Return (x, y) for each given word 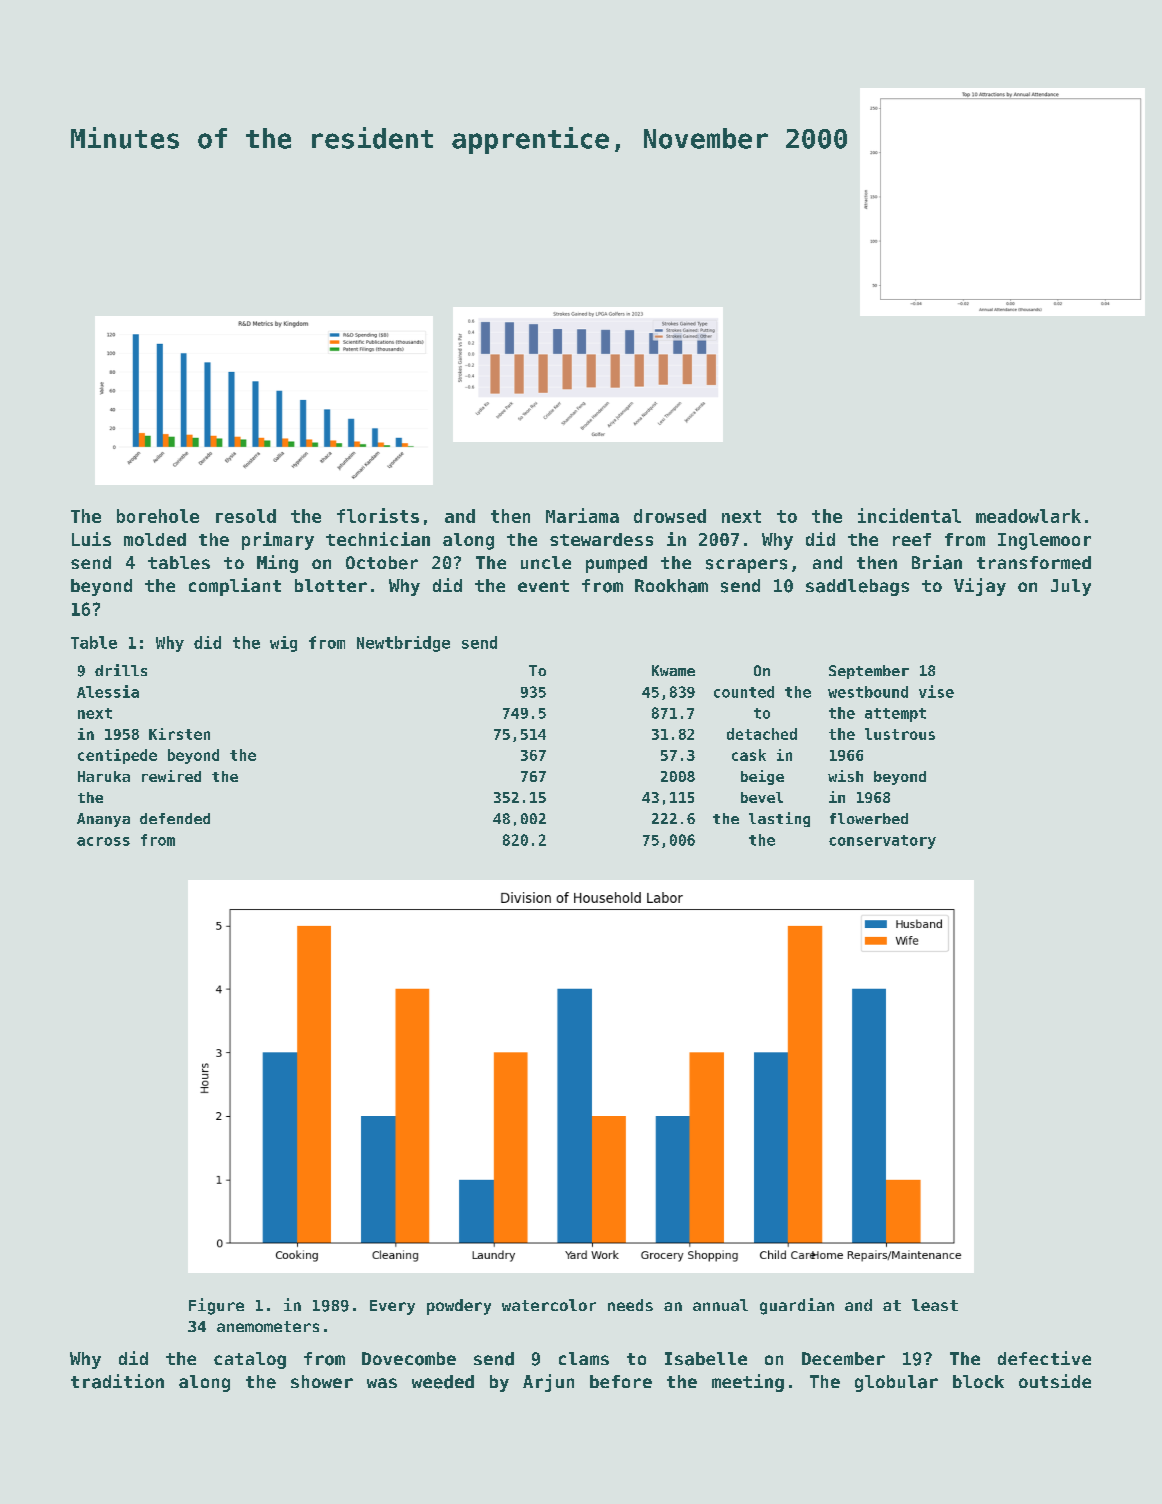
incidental (909, 515)
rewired (171, 776)
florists (378, 515)
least (935, 1305)
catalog (250, 1360)
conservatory (882, 842)
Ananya (103, 820)
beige (762, 777)
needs (630, 1305)
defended (175, 818)
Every (392, 1307)
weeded (443, 1382)
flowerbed (869, 818)
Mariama (582, 515)
